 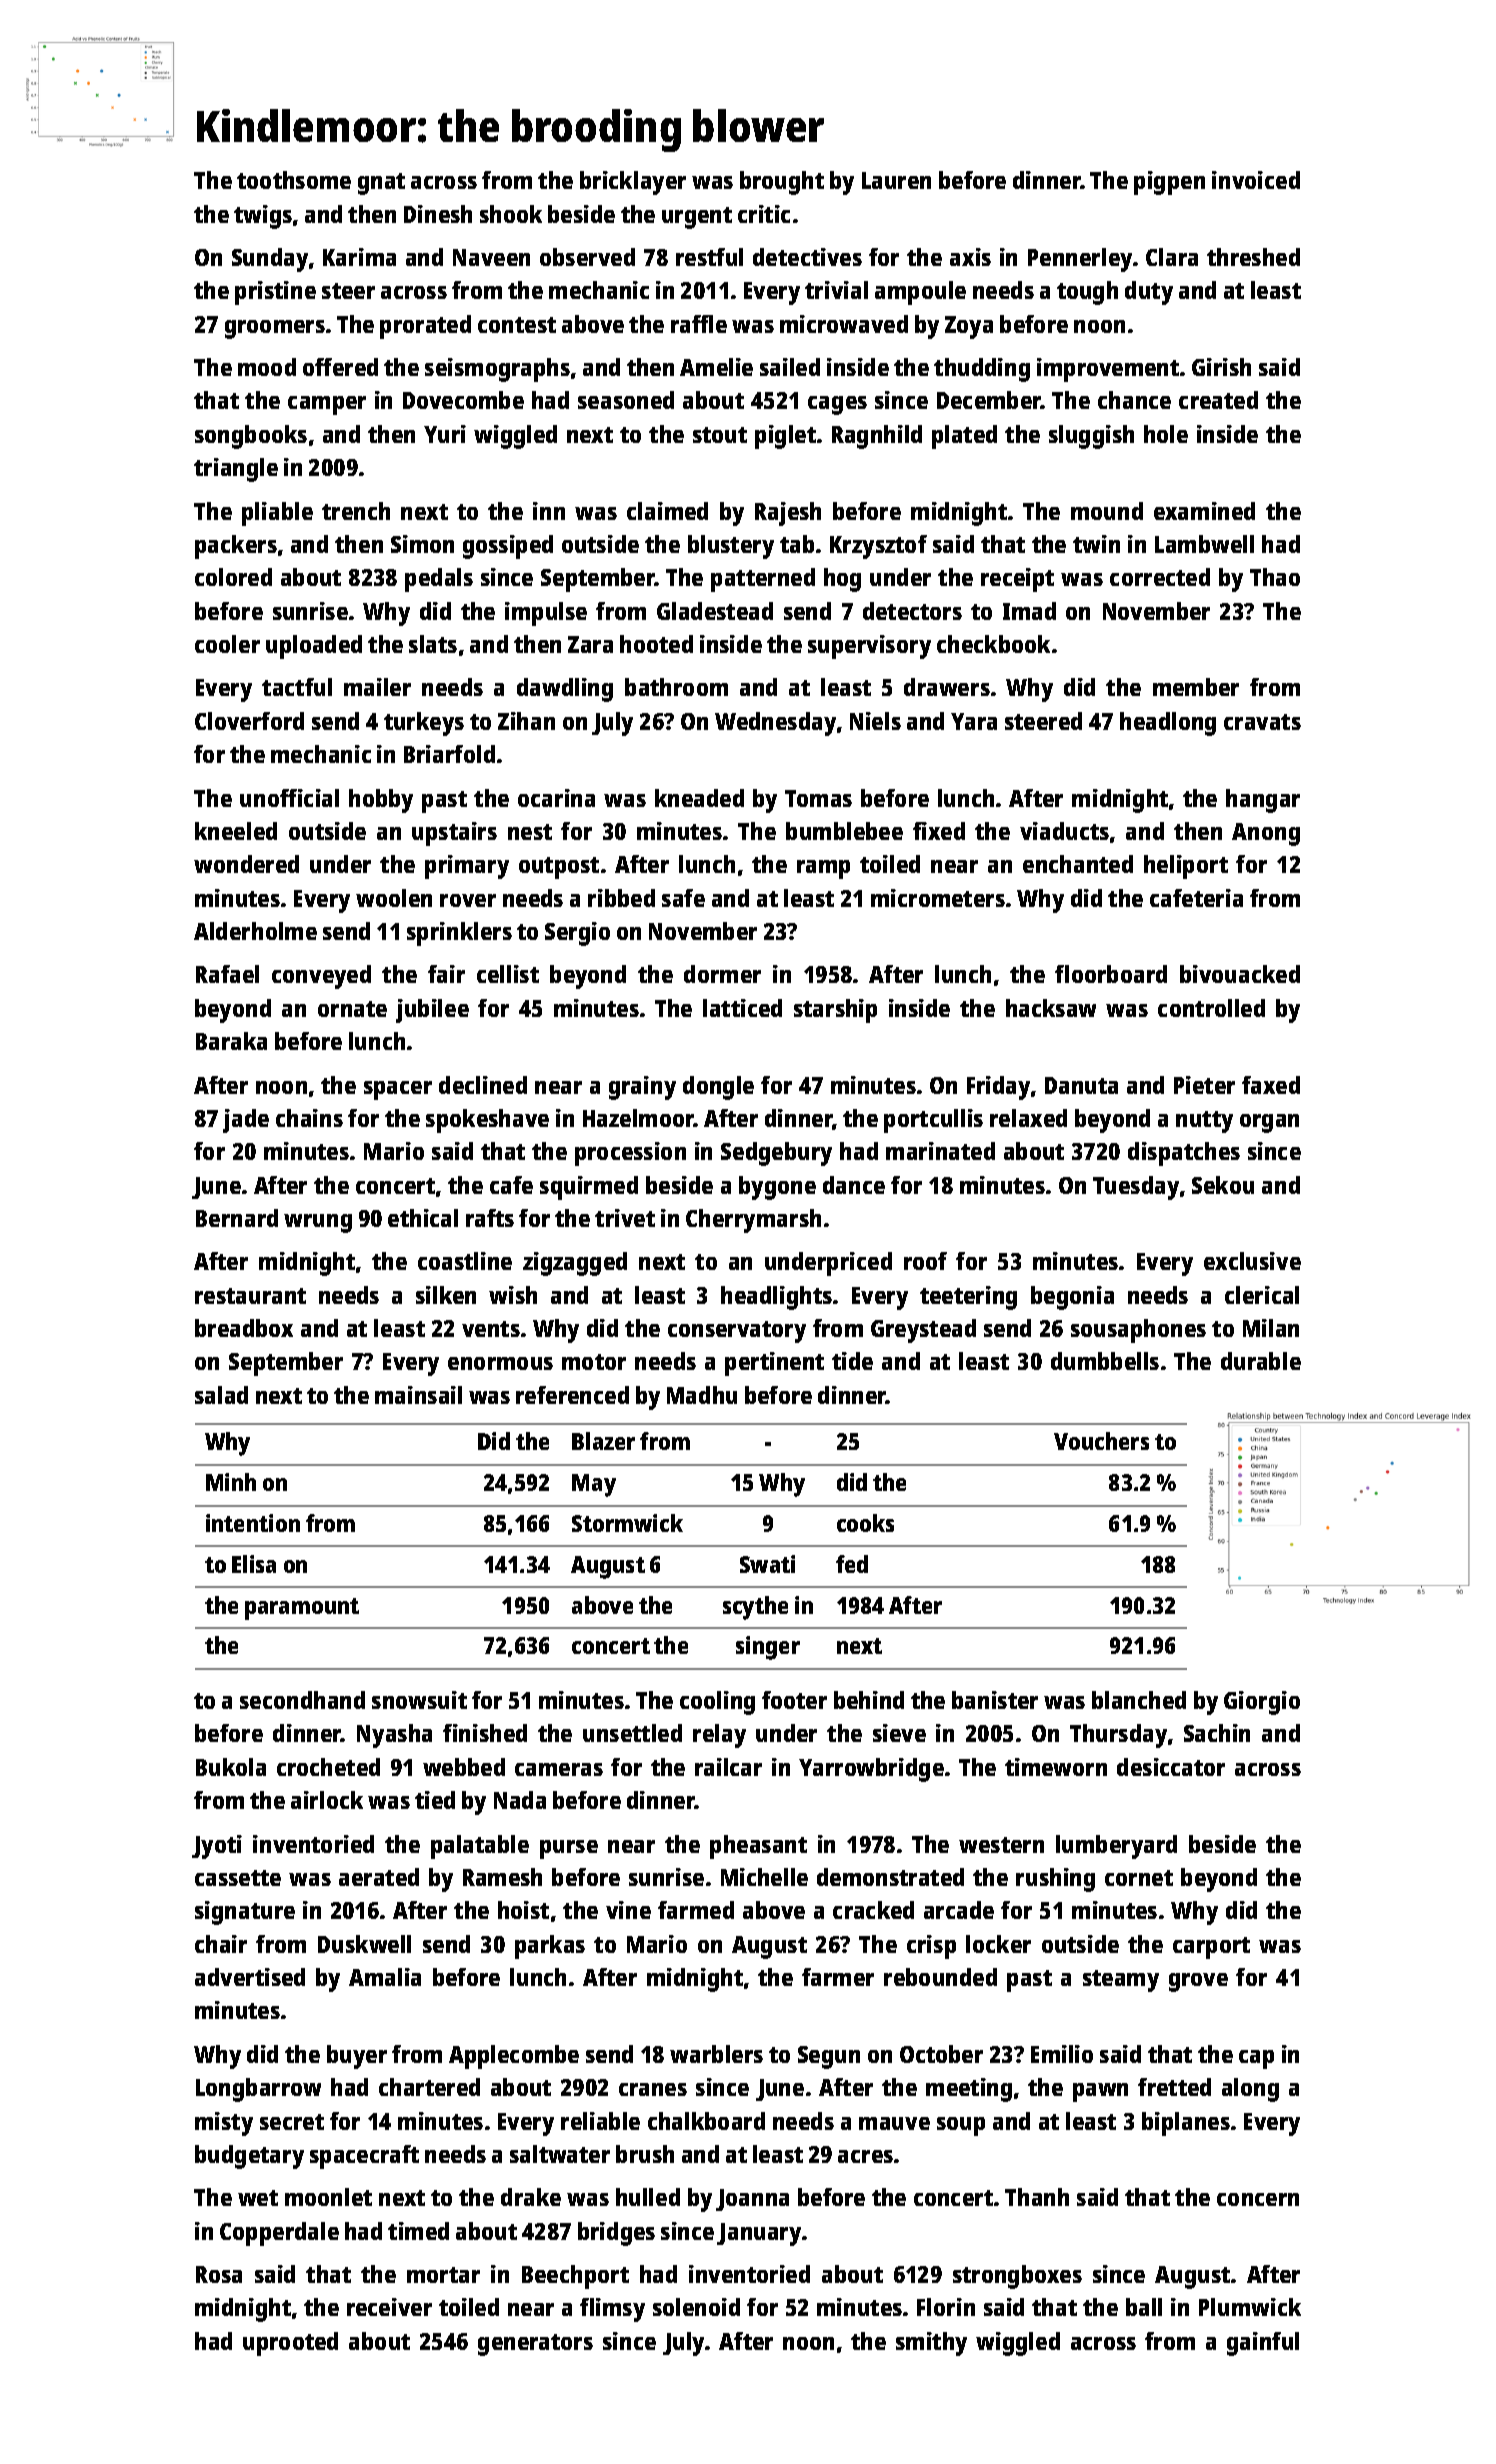 What do you see at coordinates (896, 180) in the screenshot?
I see `Lauren` at bounding box center [896, 180].
